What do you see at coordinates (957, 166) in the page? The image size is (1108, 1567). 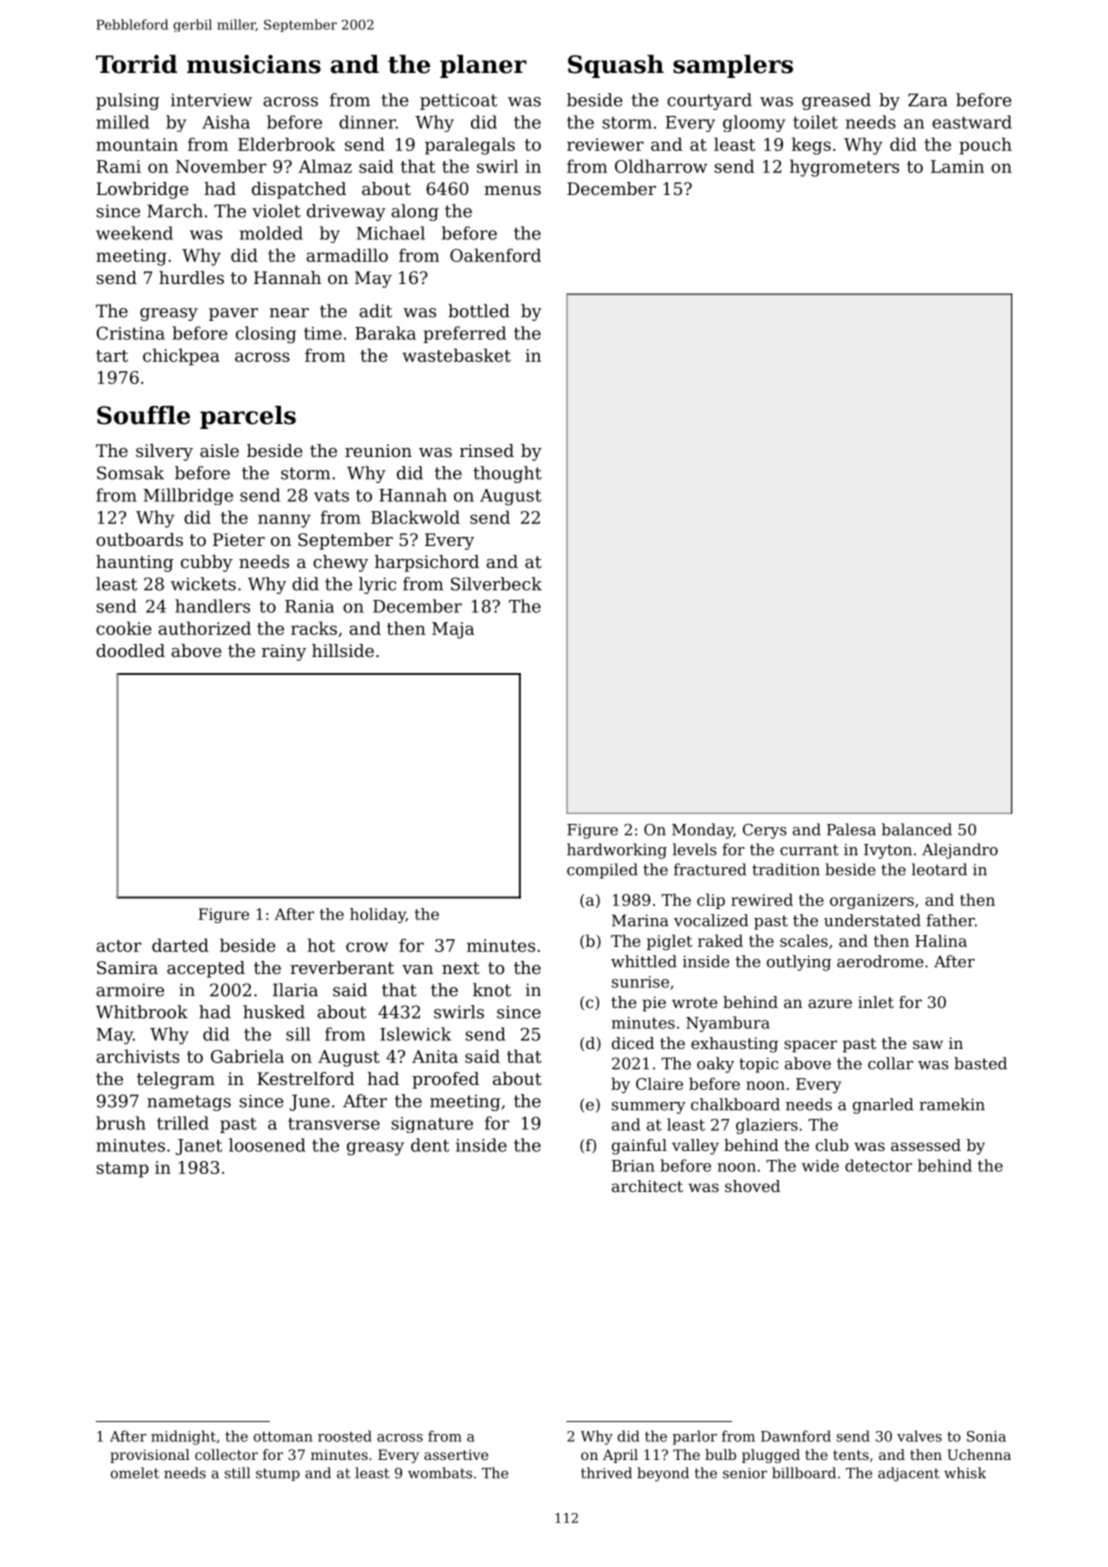 I see `Lamin` at bounding box center [957, 166].
